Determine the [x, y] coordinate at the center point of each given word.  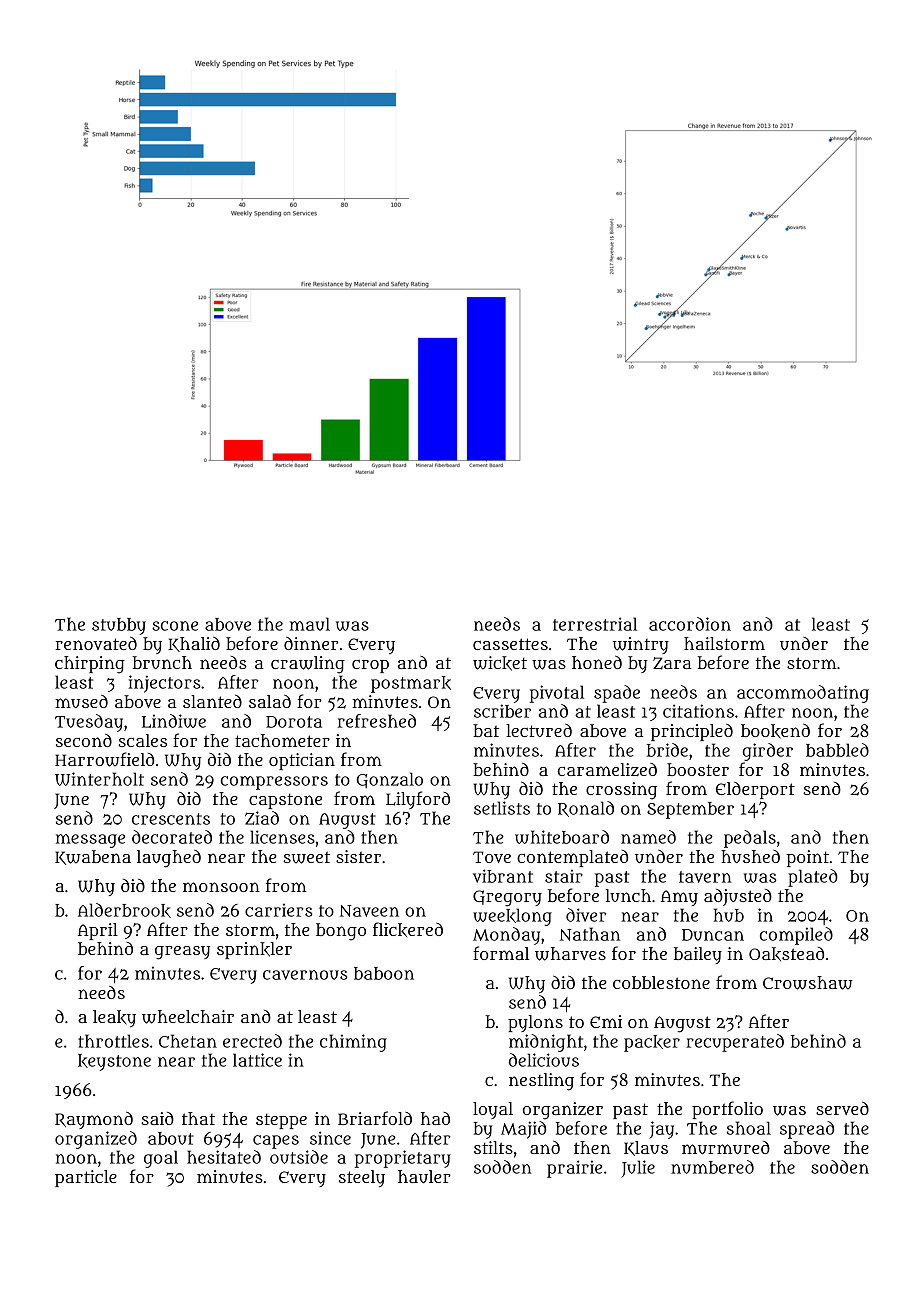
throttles [113, 1041]
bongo [341, 932]
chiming [353, 1043]
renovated [96, 643]
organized [96, 1140]
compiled [796, 936]
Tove [492, 857]
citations [698, 711]
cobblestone [661, 982]
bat [486, 730]
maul [310, 624]
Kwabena [93, 857]
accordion [690, 624]
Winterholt [99, 779]
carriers [279, 910]
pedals [750, 839]
